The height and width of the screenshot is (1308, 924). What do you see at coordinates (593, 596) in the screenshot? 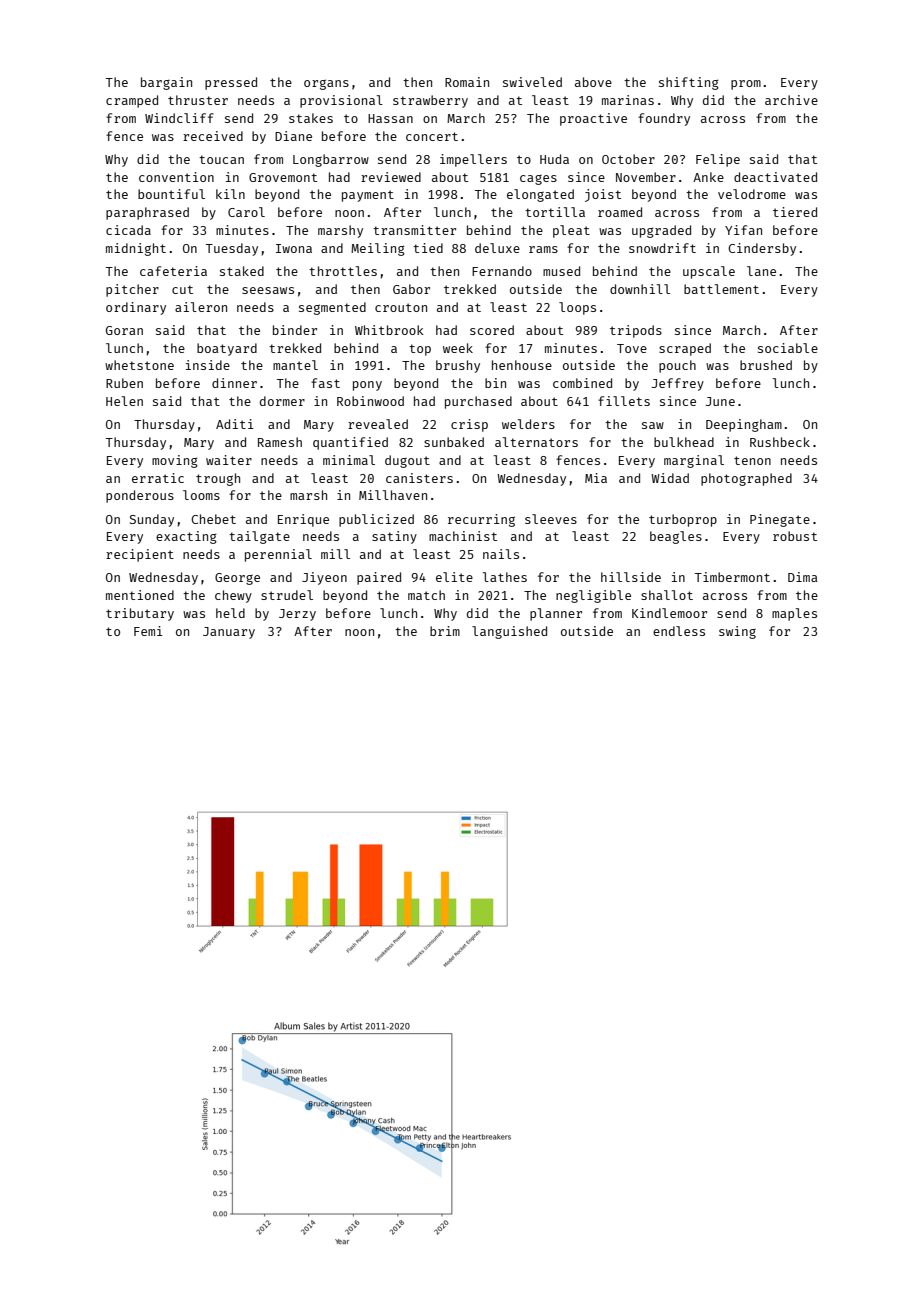
I see `negligible` at bounding box center [593, 596].
